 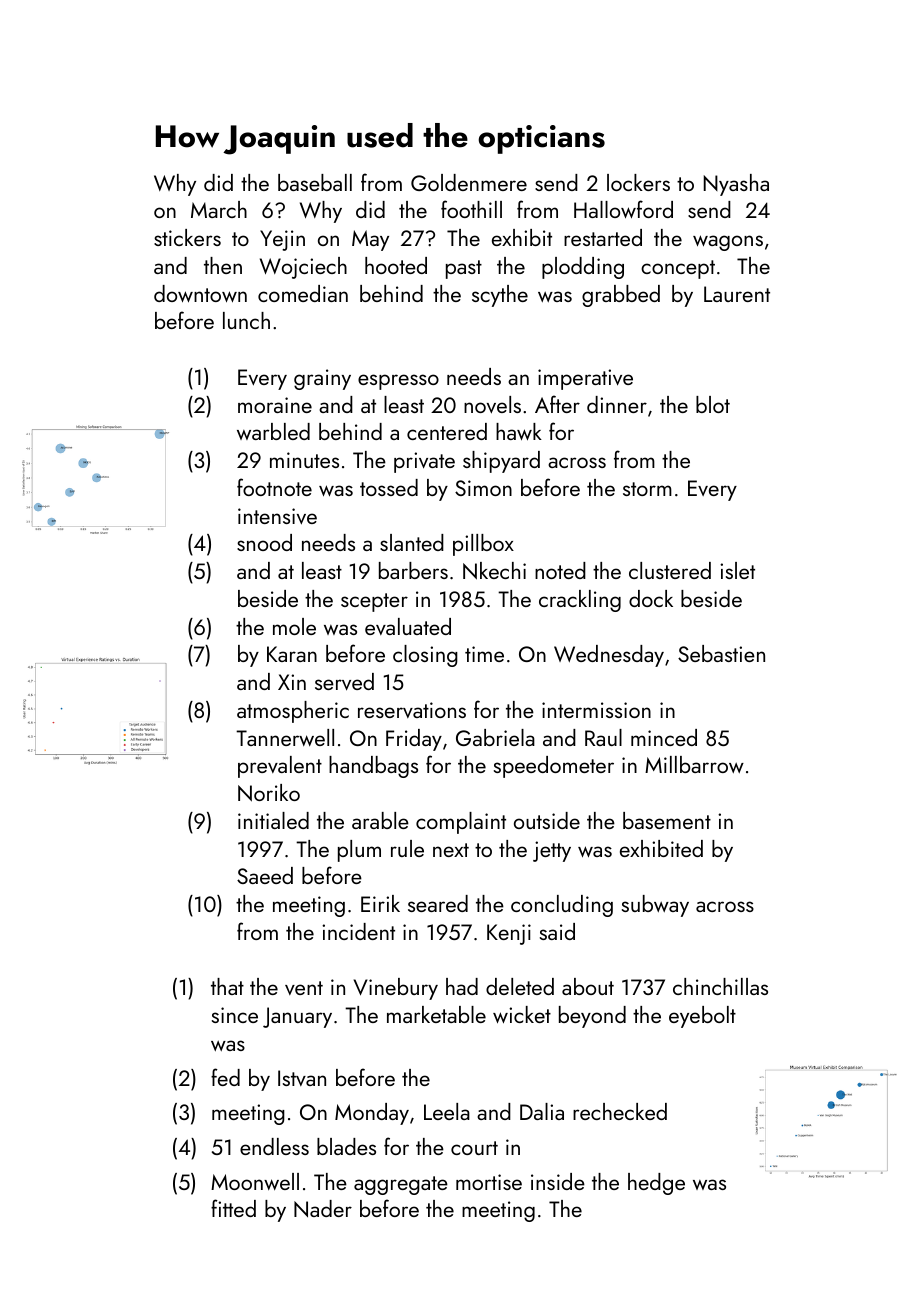 I want to click on warbled, so click(x=273, y=431).
